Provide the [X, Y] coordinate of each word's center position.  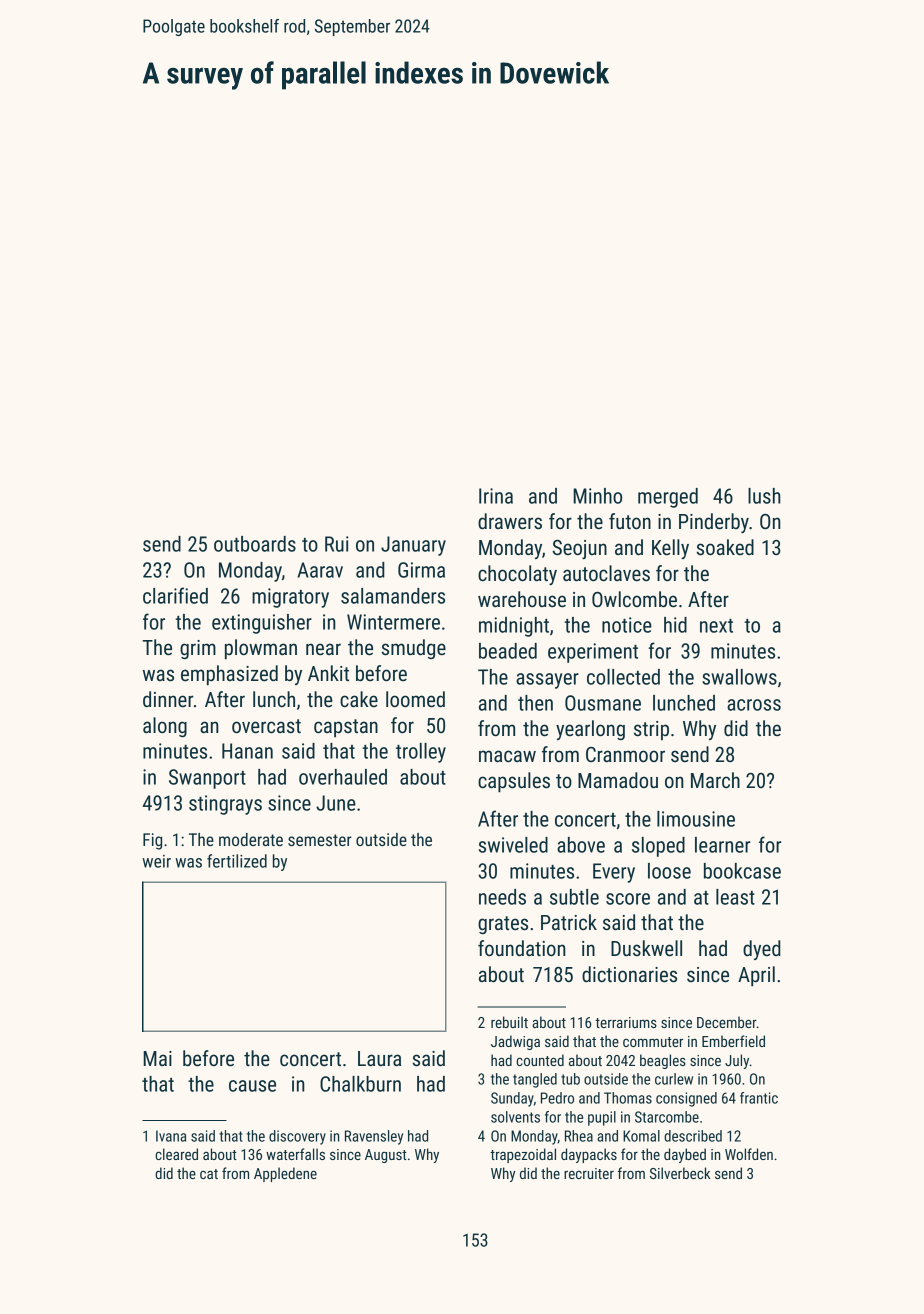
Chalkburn [360, 1084]
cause [252, 1086]
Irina [496, 496]
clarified [175, 595]
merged [668, 498]
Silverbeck [680, 1173]
